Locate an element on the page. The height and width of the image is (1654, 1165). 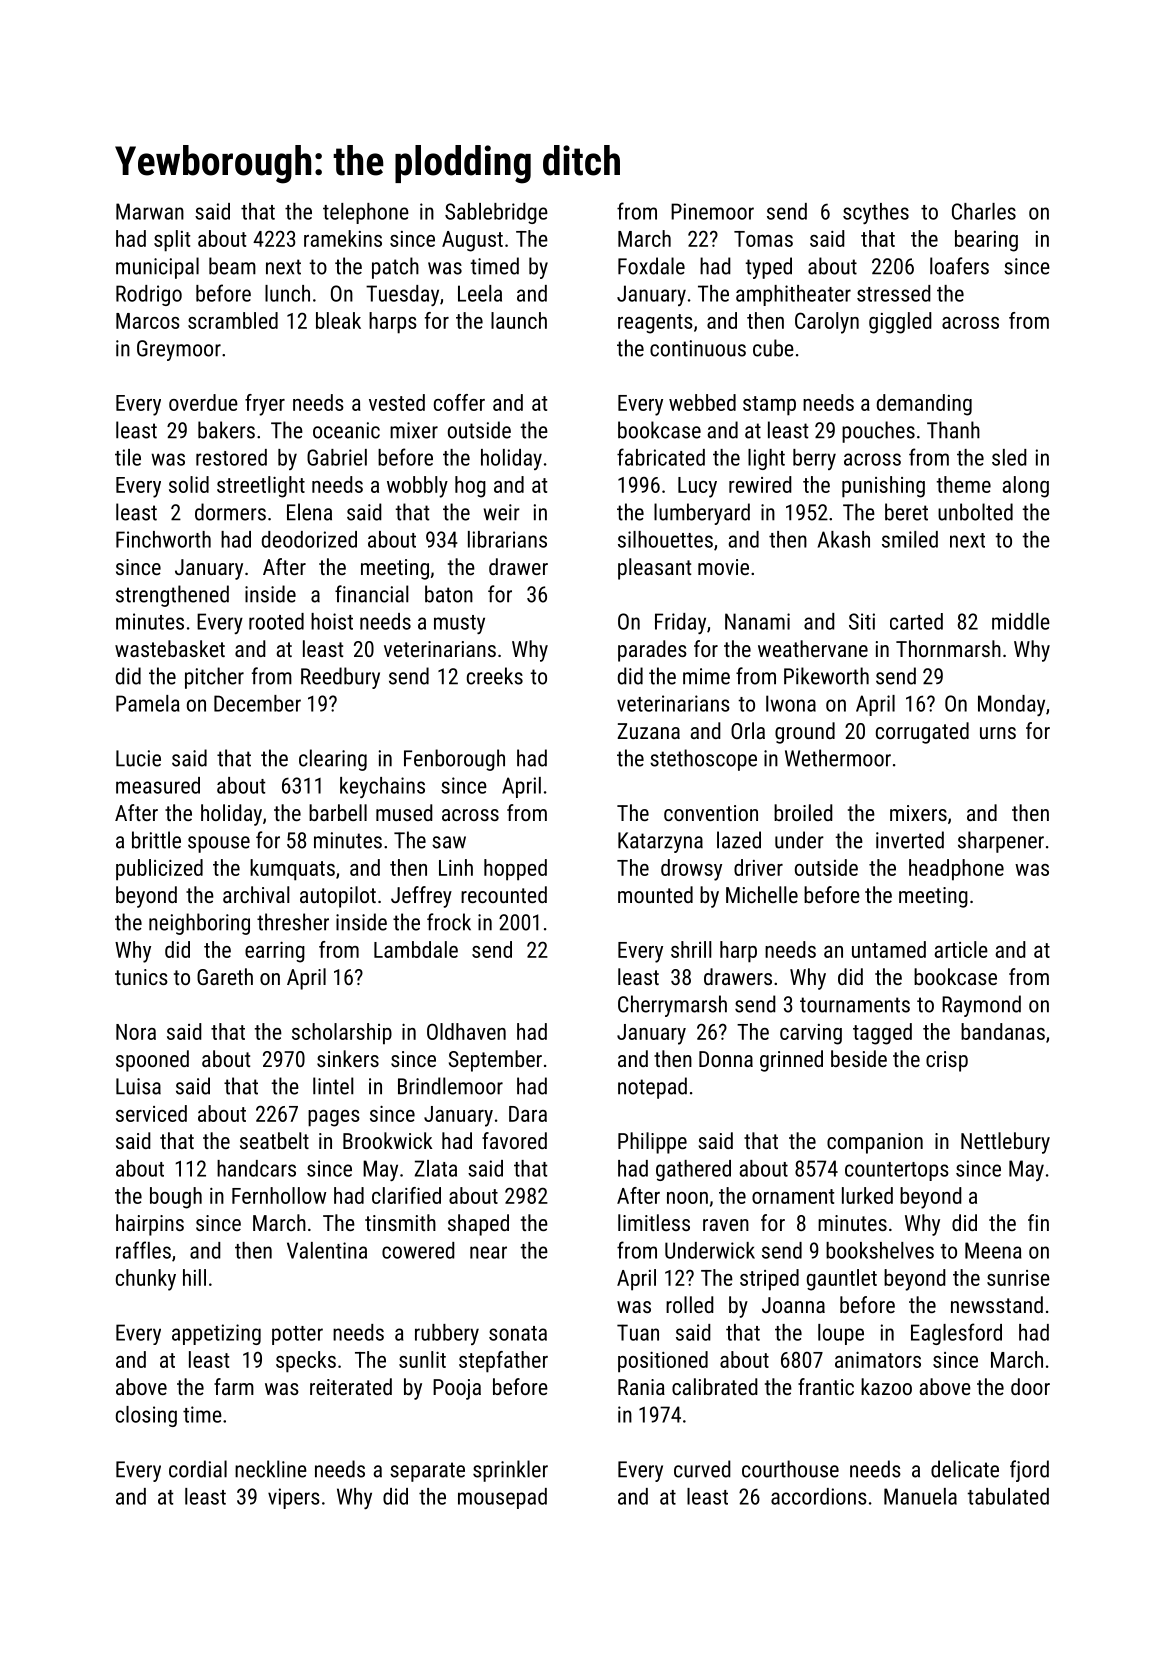
split is located at coordinates (172, 241).
